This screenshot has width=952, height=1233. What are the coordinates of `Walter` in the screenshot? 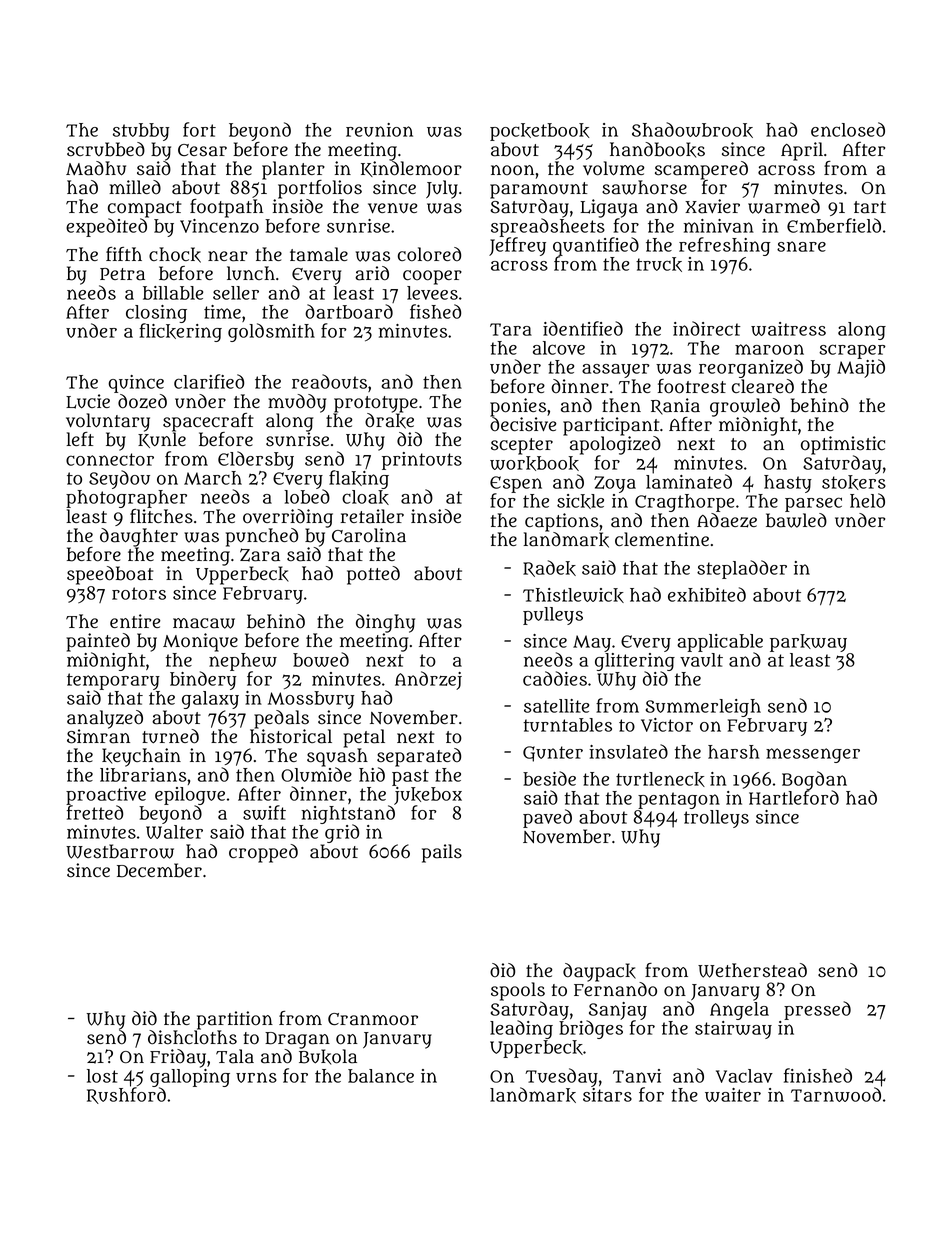 It's located at (174, 832).
